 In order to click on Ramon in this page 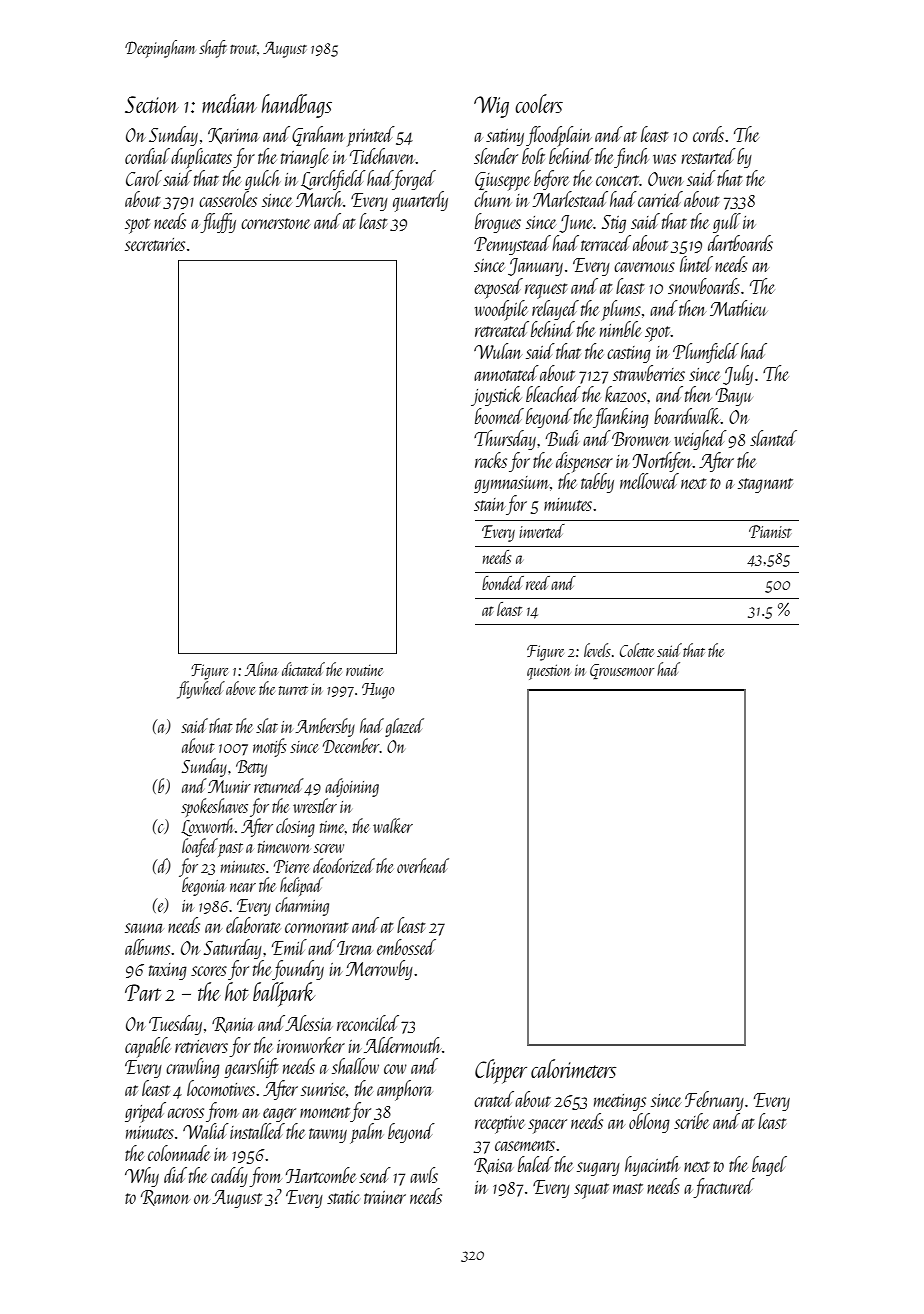, I will do `click(165, 1198)`.
